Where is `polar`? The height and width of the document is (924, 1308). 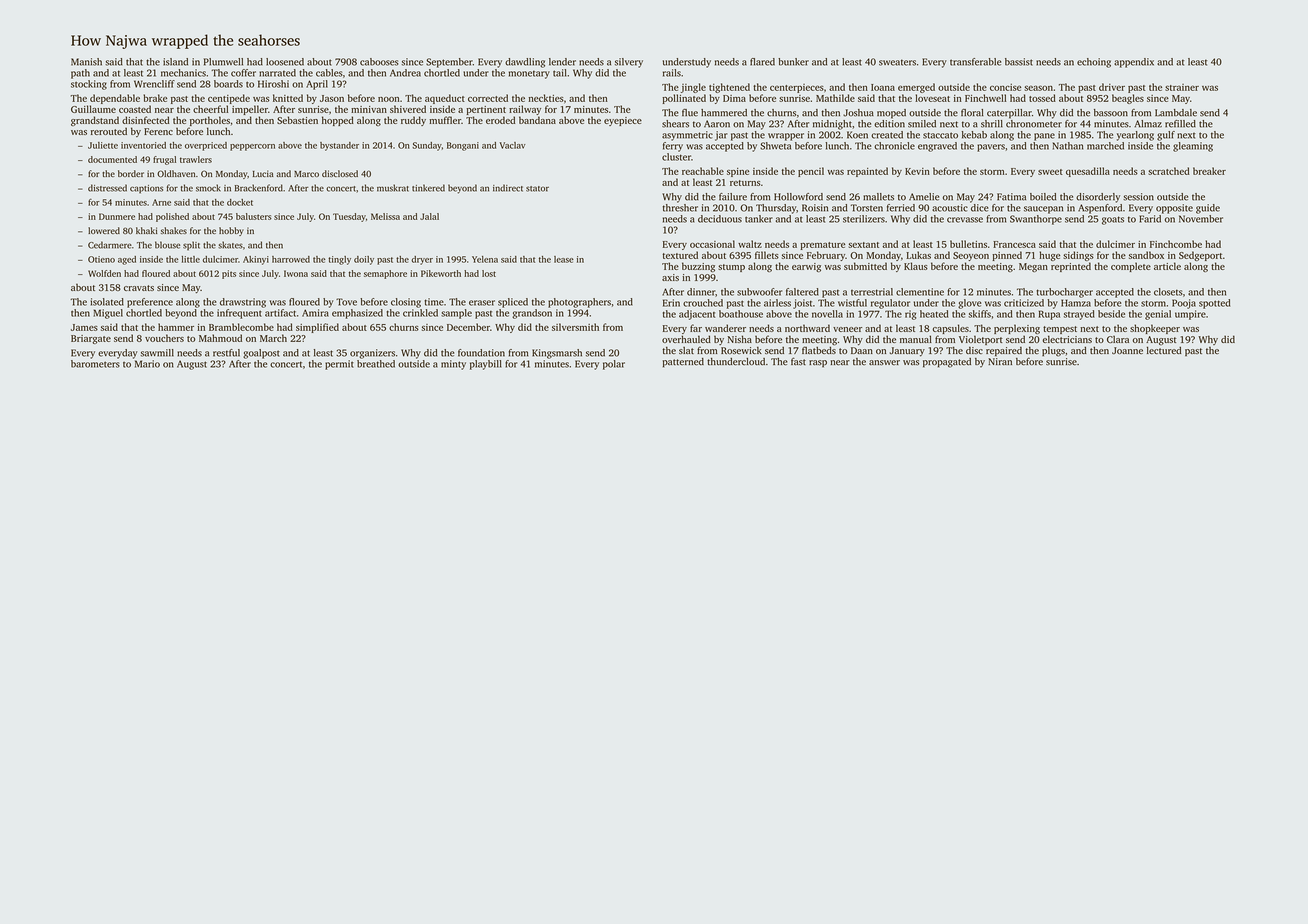 polar is located at coordinates (614, 365).
